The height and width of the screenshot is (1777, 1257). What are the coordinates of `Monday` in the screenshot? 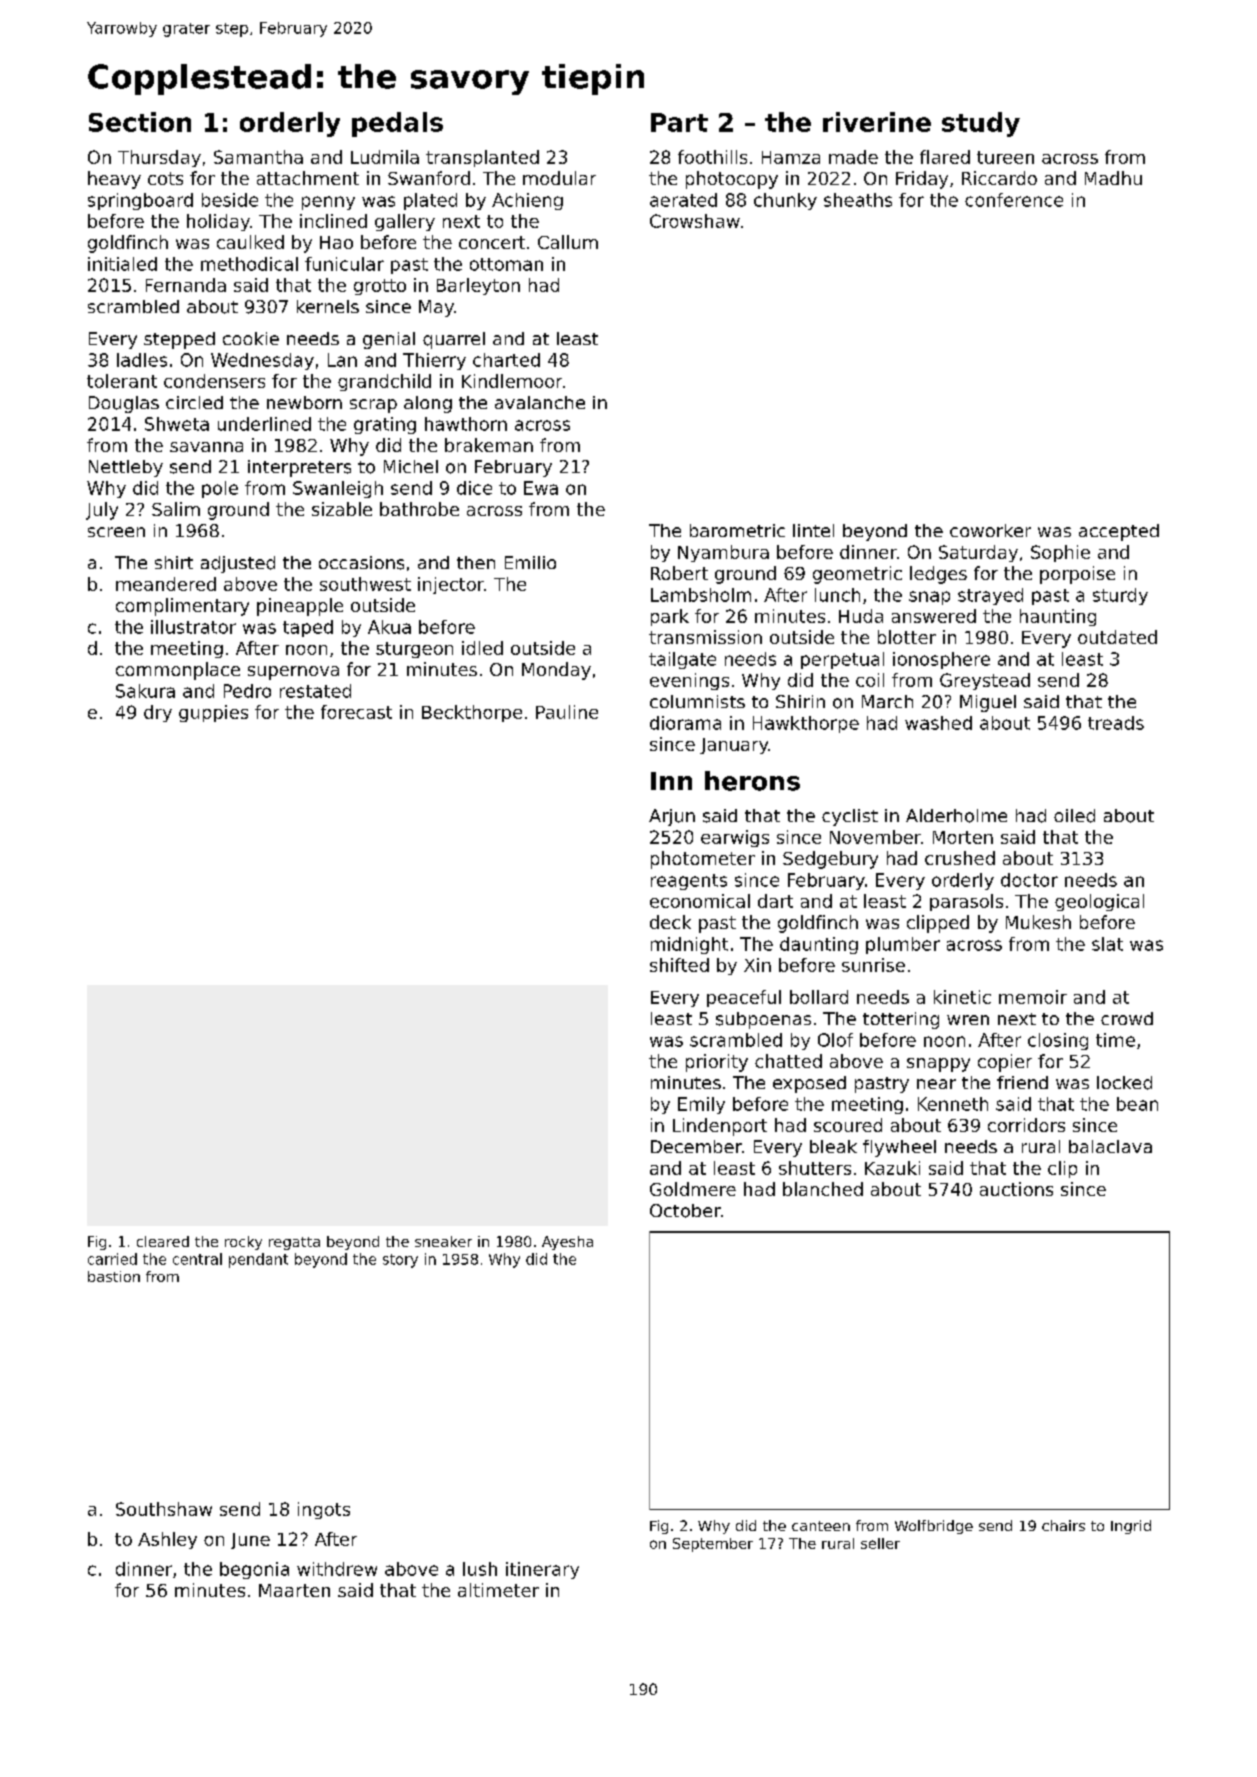 It's located at (556, 671).
